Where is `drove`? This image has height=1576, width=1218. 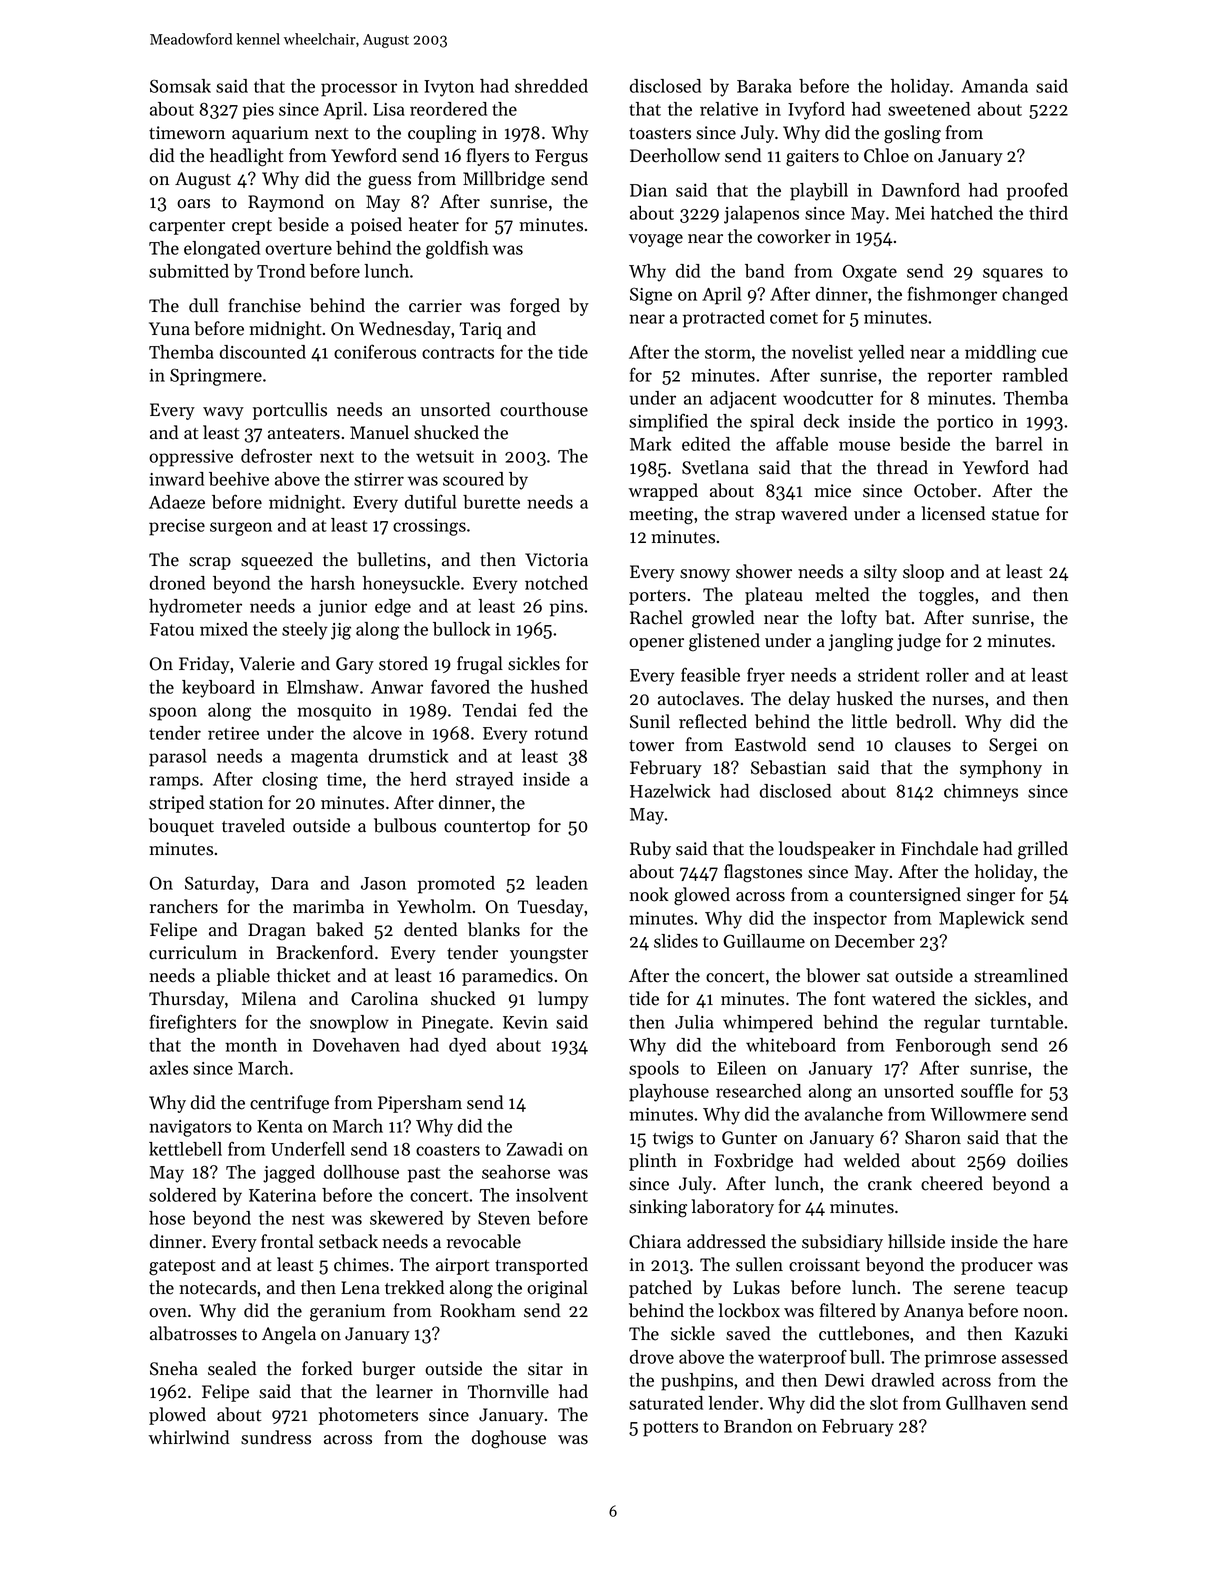 drove is located at coordinates (652, 1357).
